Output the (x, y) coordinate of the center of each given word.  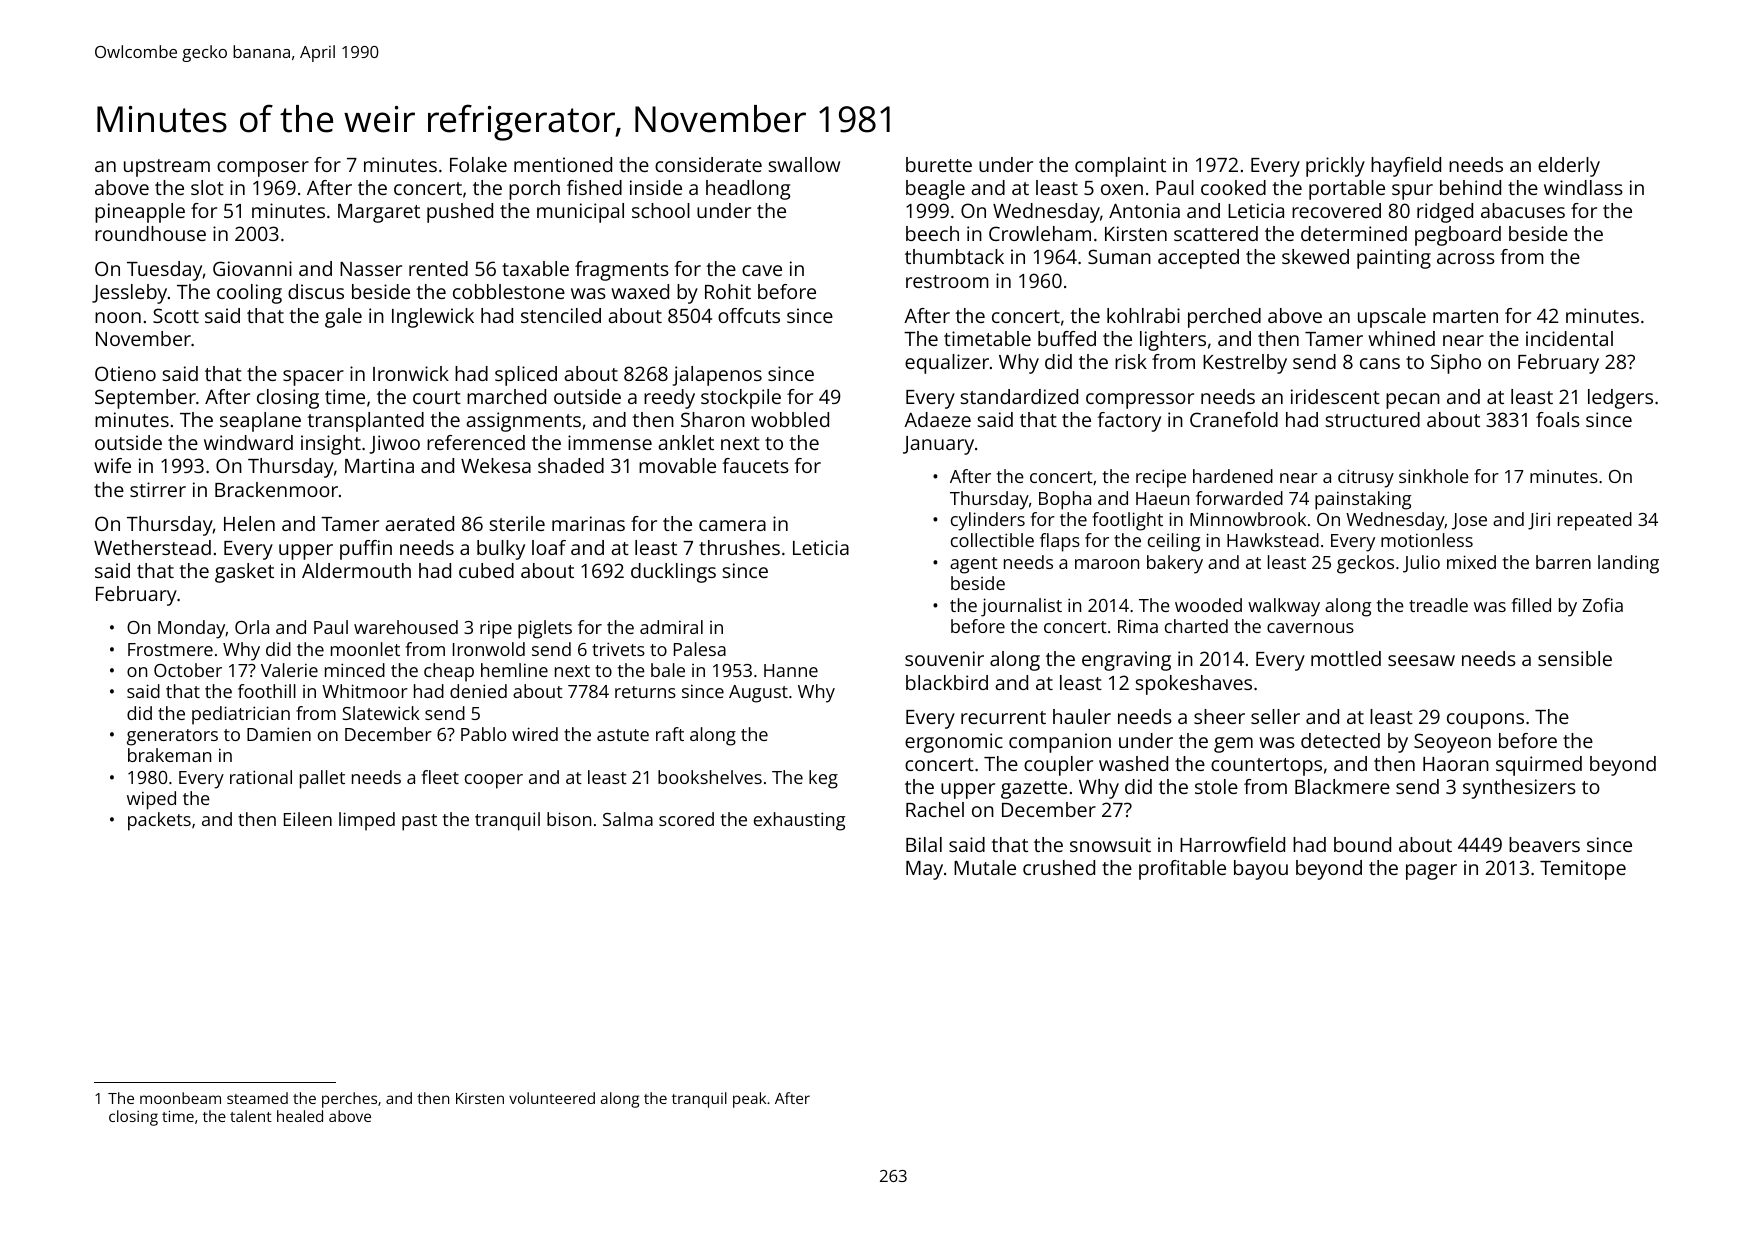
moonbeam (180, 1098)
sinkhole (1434, 476)
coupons (1485, 721)
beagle (935, 190)
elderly (1569, 167)
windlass (1583, 187)
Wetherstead (152, 547)
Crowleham (1040, 233)
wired (535, 734)
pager (1431, 872)
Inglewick (433, 318)
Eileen (308, 819)
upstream (167, 168)
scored (686, 819)
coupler (1058, 766)
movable (677, 465)
